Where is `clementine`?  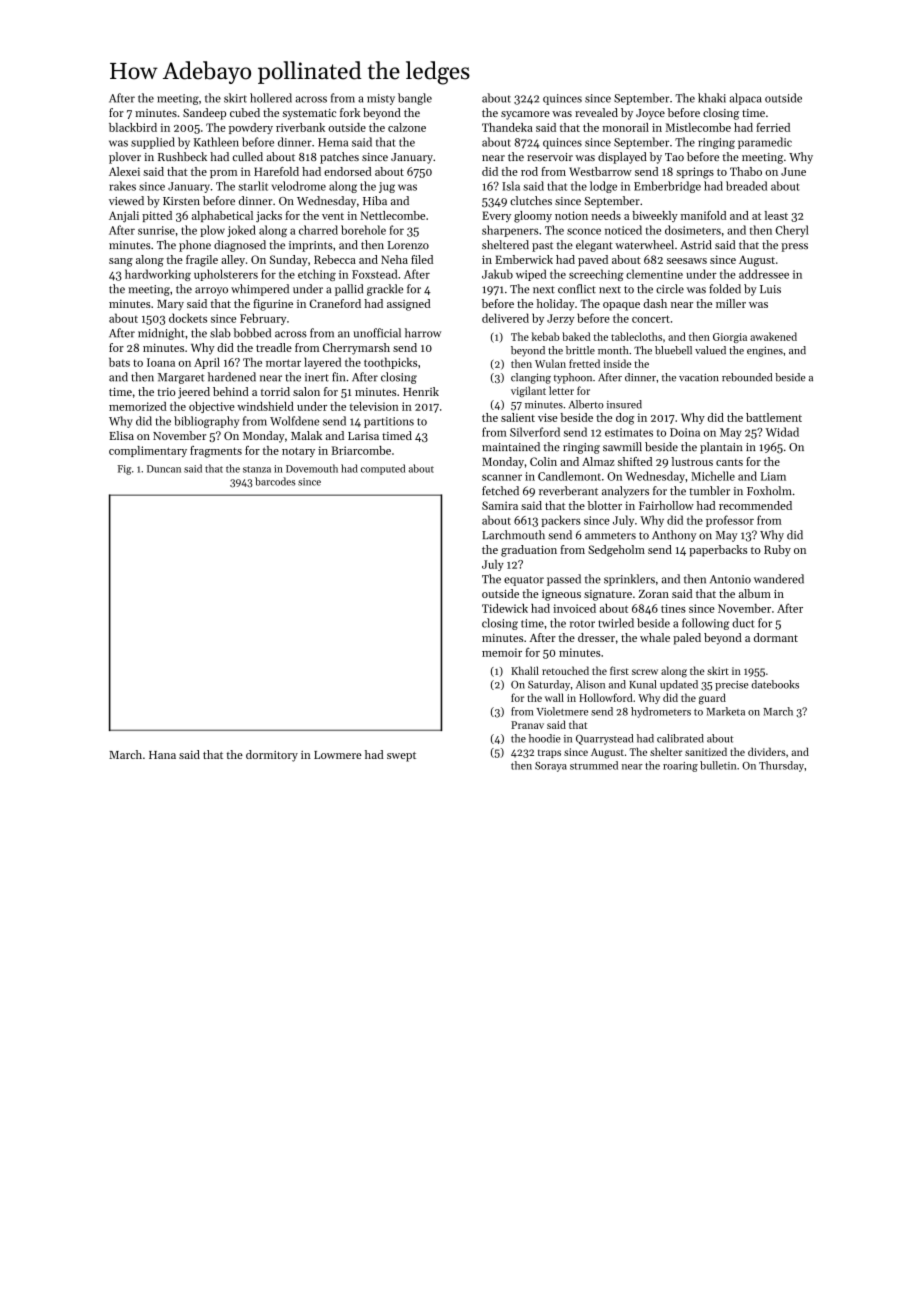 clementine is located at coordinates (654, 274).
